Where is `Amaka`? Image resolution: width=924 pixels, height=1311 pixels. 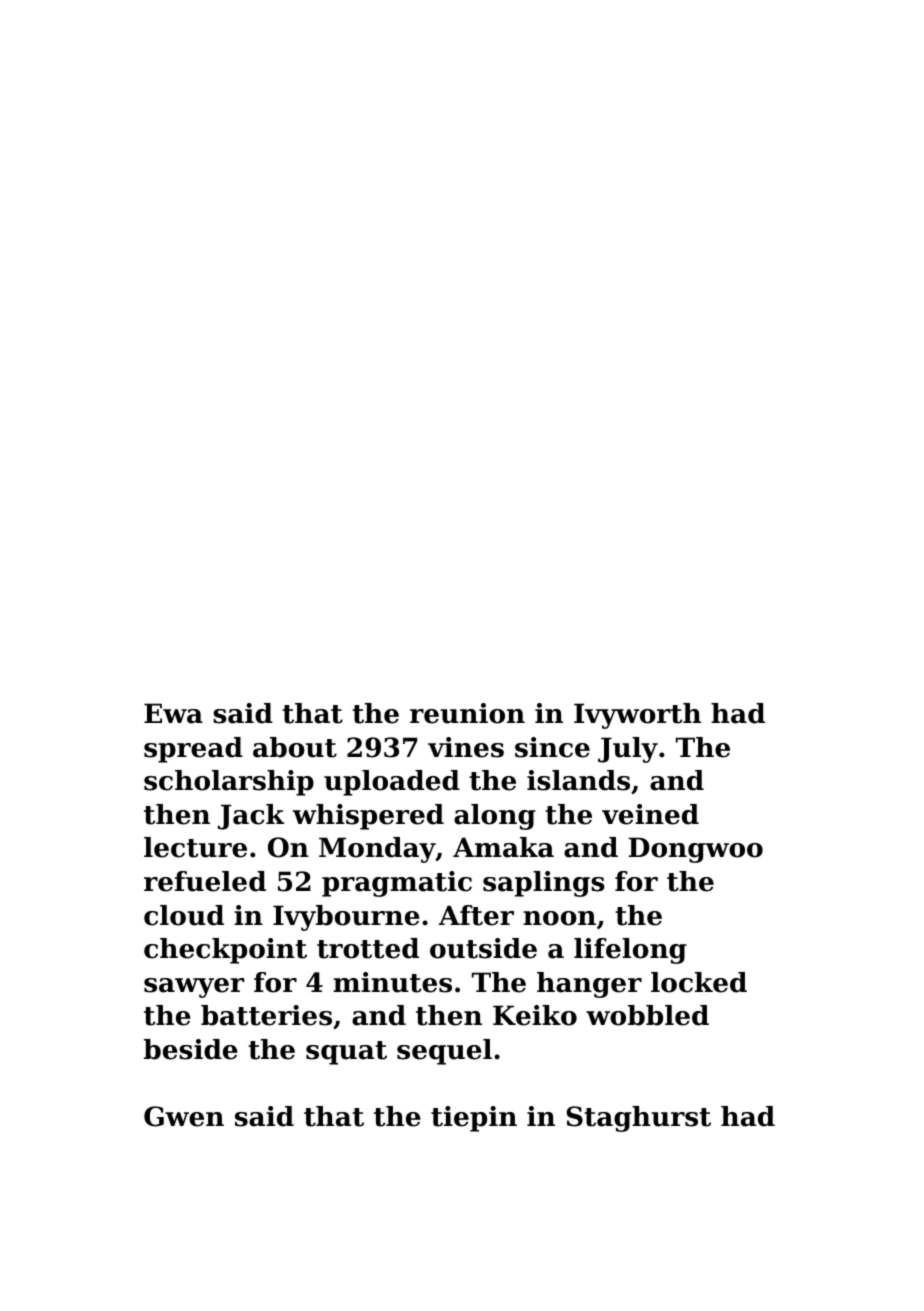 Amaka is located at coordinates (503, 847).
